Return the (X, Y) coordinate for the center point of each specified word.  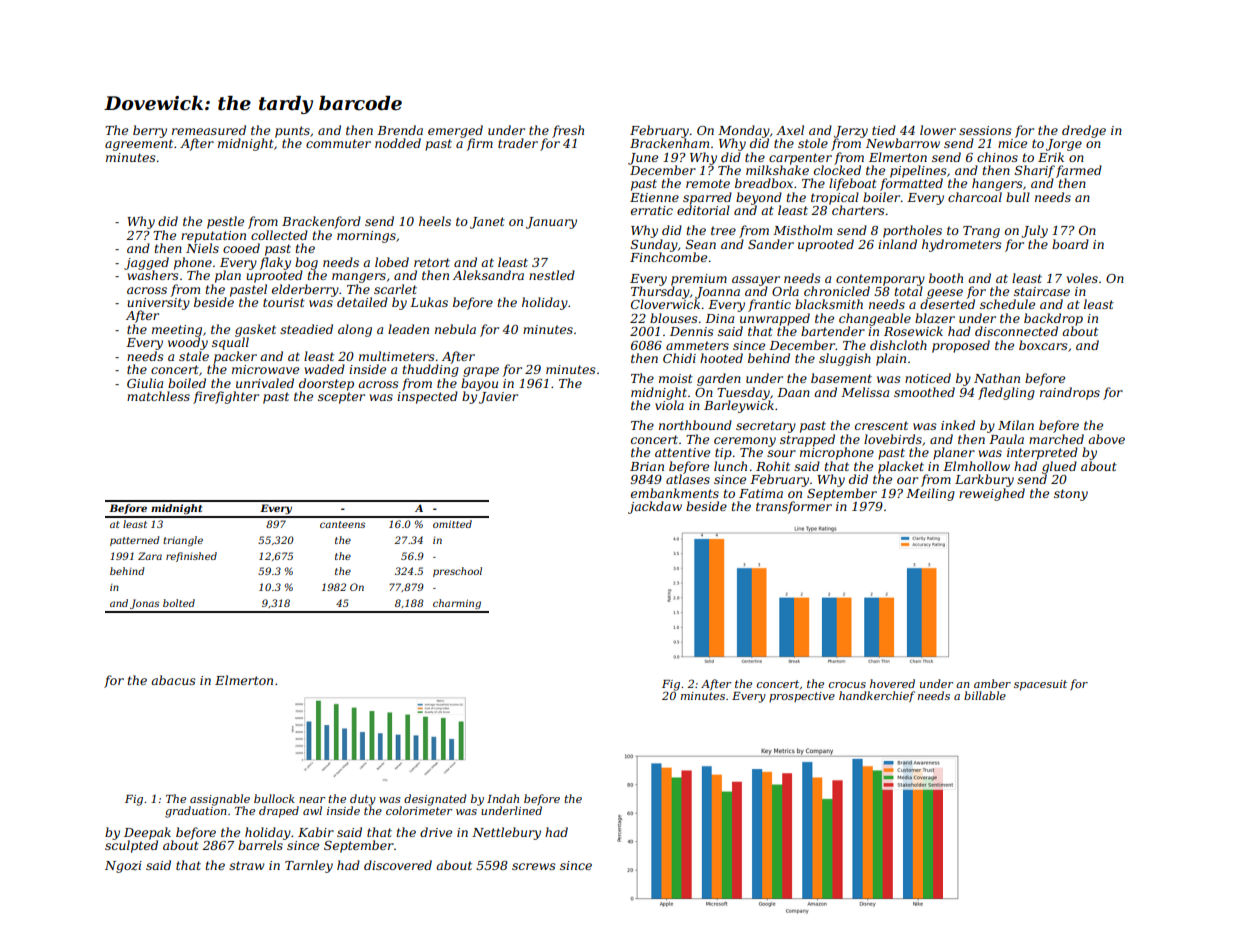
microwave (265, 369)
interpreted (1042, 453)
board (1070, 244)
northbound (695, 425)
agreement (139, 145)
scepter (341, 398)
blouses (674, 318)
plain (891, 359)
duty (363, 800)
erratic (652, 210)
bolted (179, 603)
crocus (847, 685)
